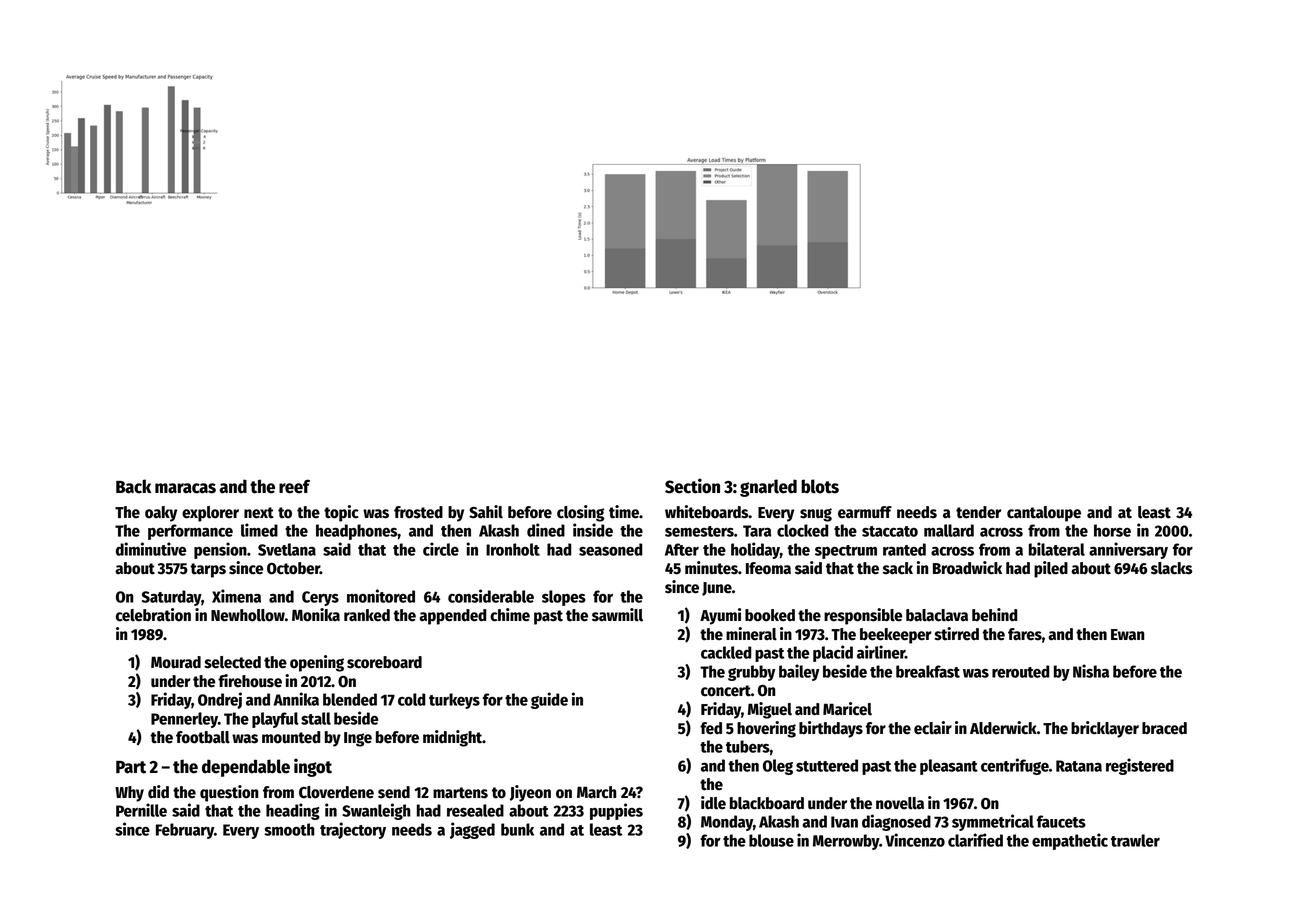  Describe the element at coordinates (711, 568) in the document. I see `minutes` at that location.
